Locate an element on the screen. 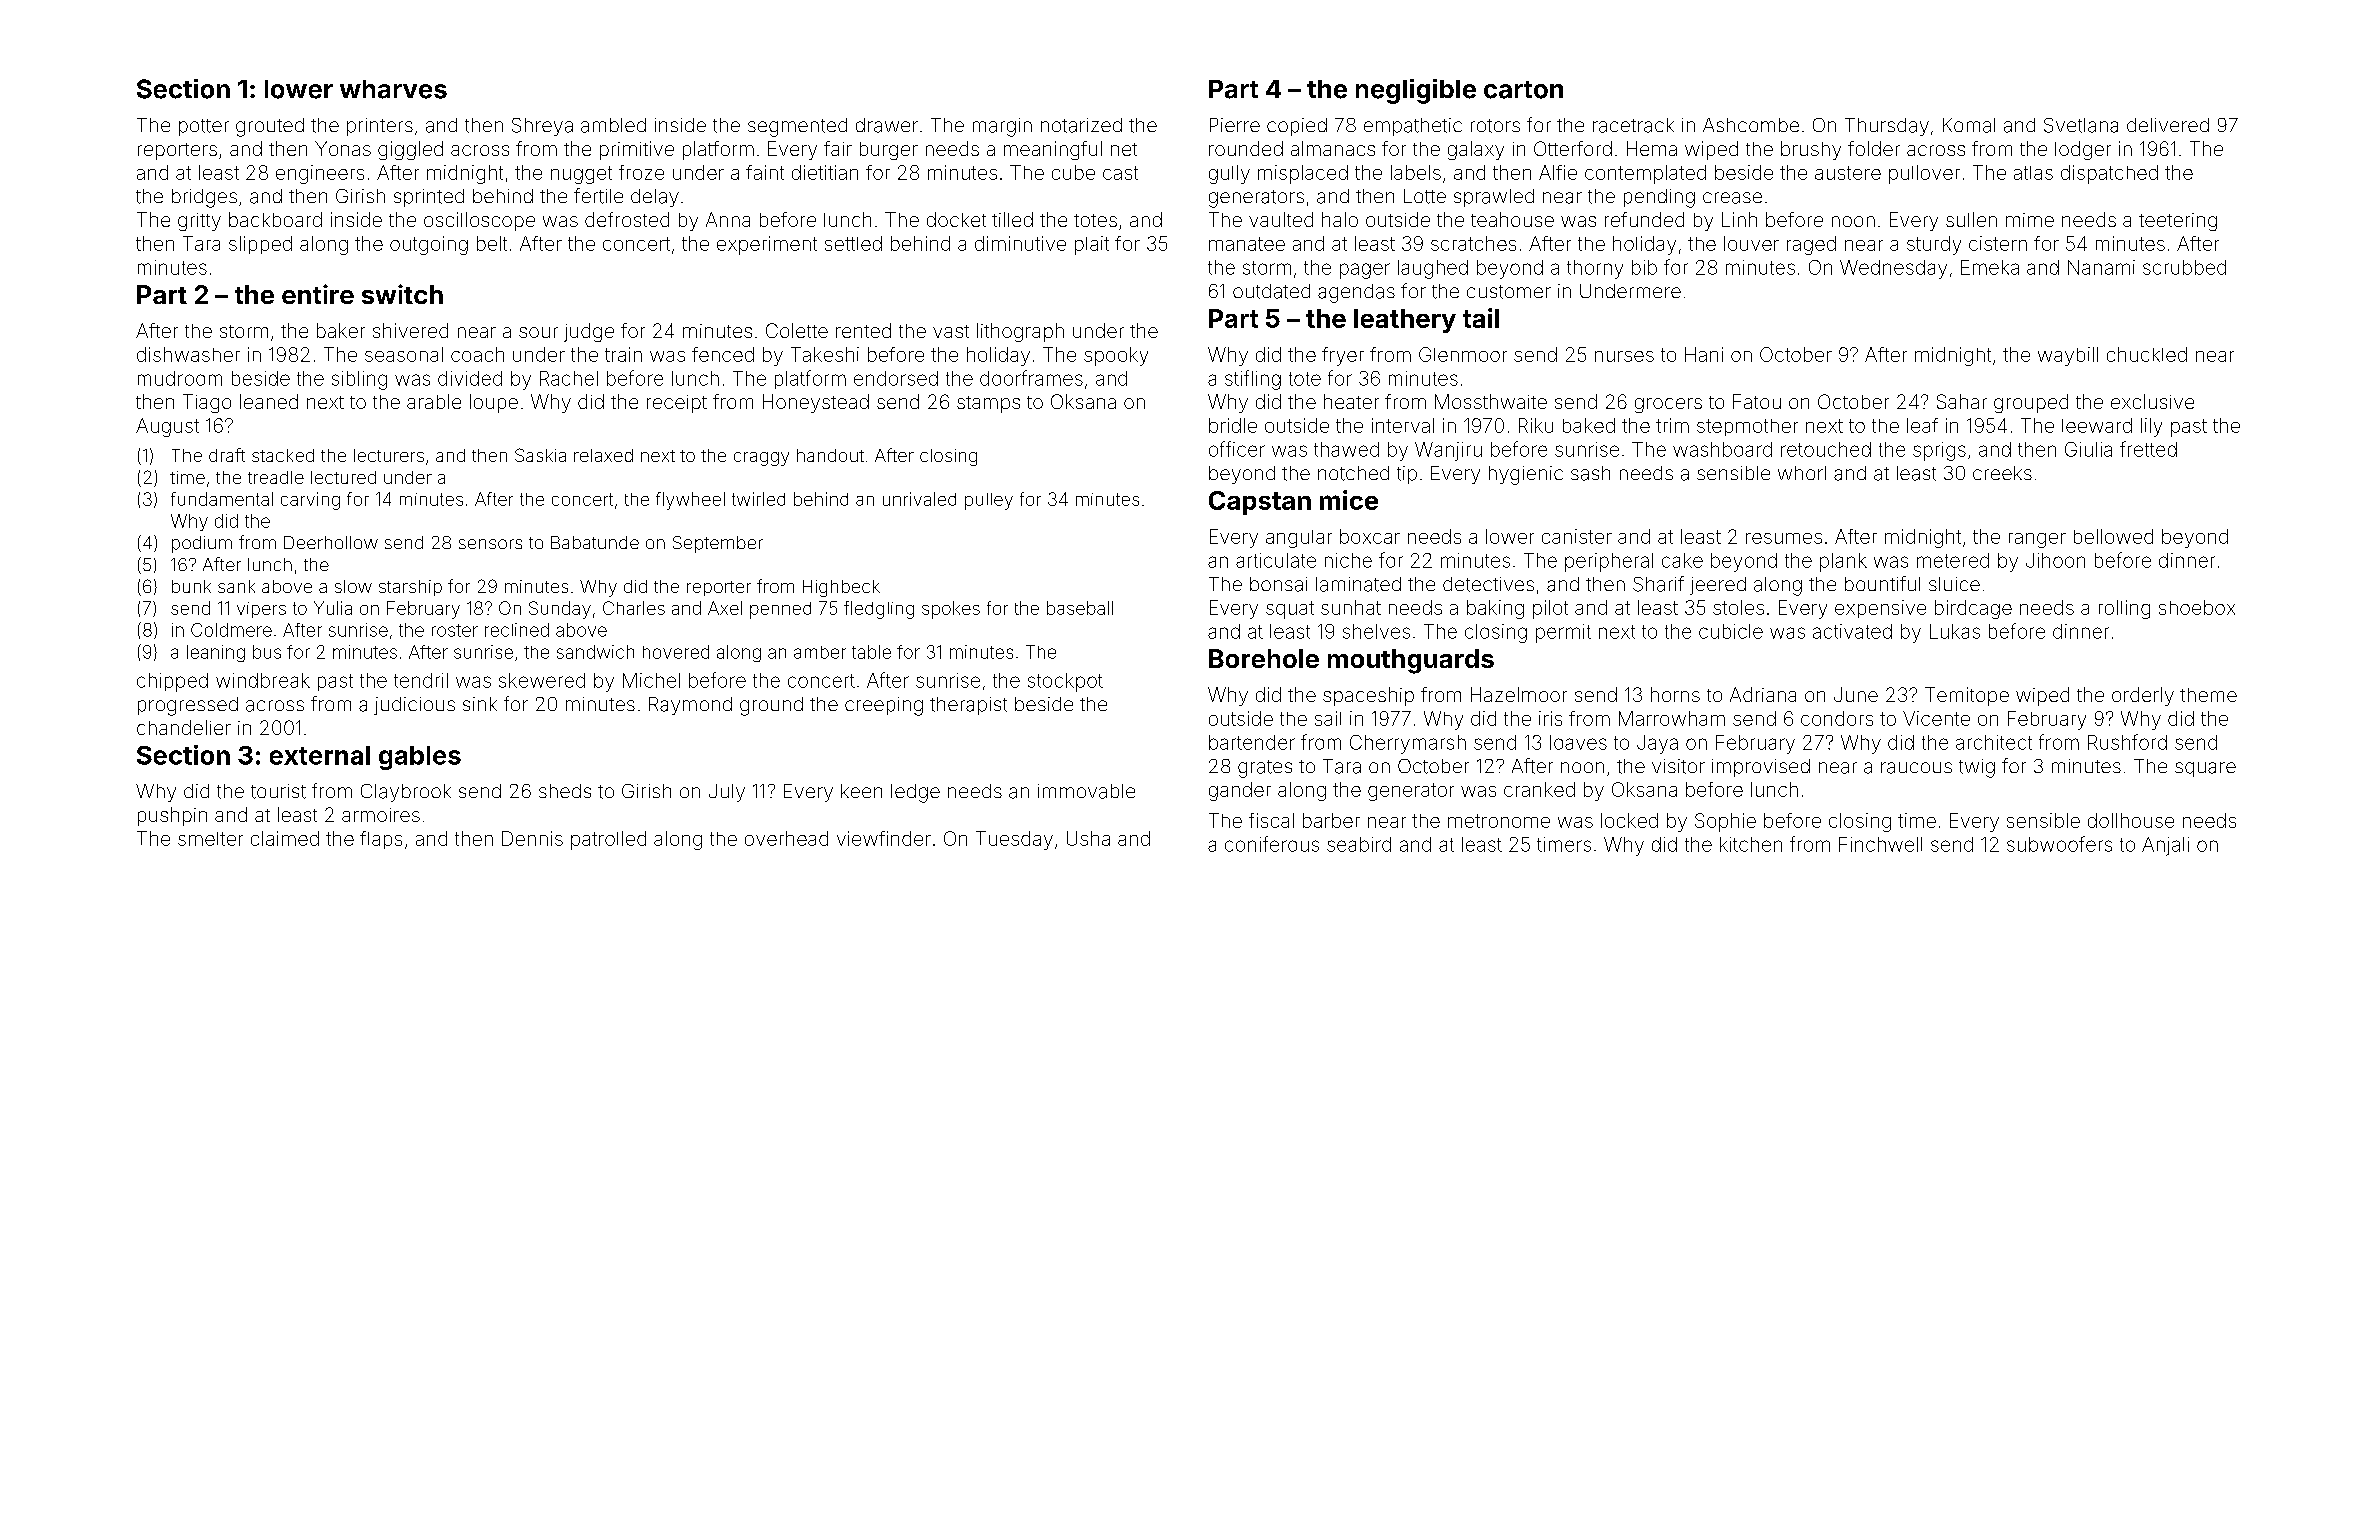 This screenshot has width=2380, height=1540. July is located at coordinates (727, 793).
